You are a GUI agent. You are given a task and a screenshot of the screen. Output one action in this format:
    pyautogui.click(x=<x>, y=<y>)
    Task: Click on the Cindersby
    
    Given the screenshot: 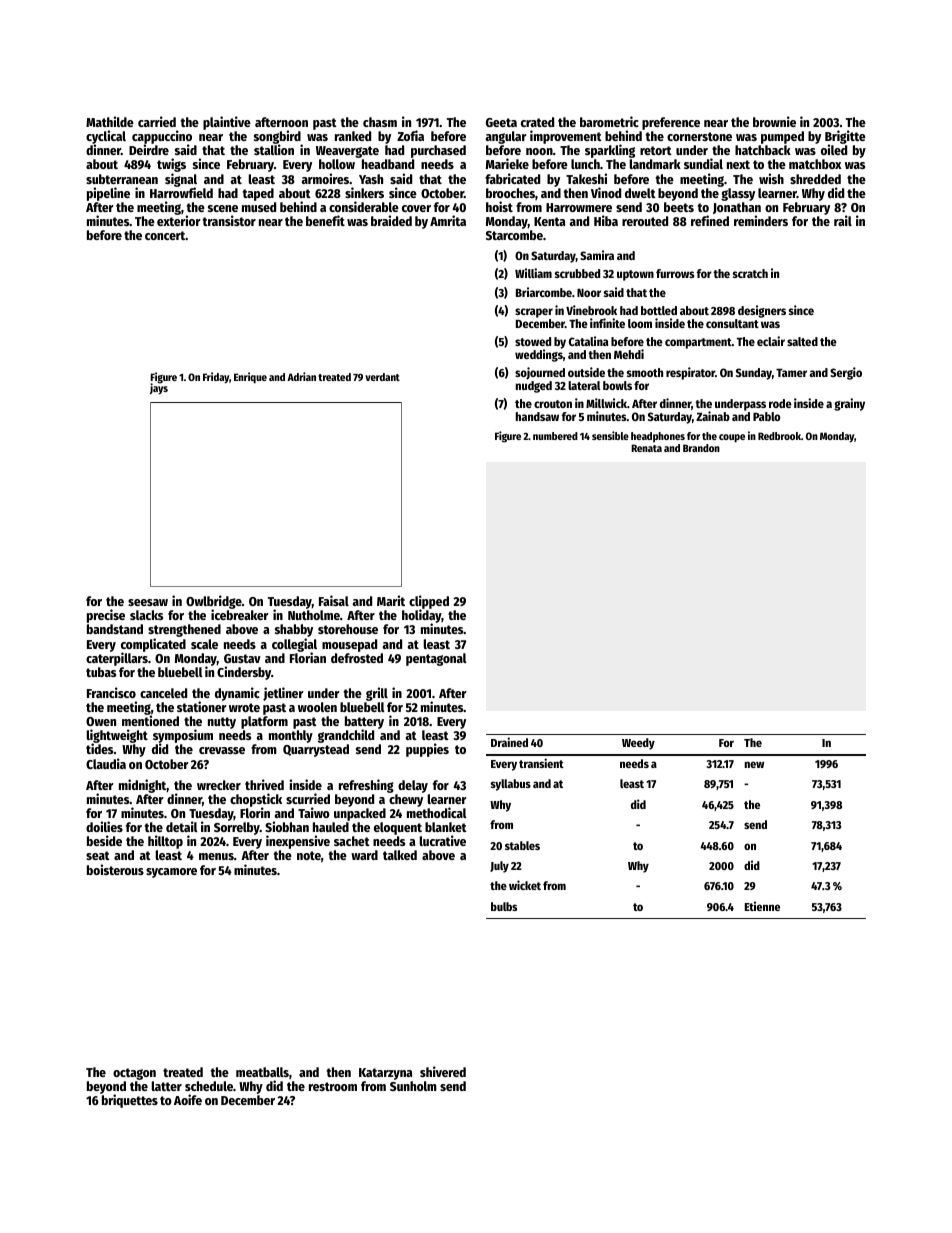 What is the action you would take?
    pyautogui.click(x=244, y=673)
